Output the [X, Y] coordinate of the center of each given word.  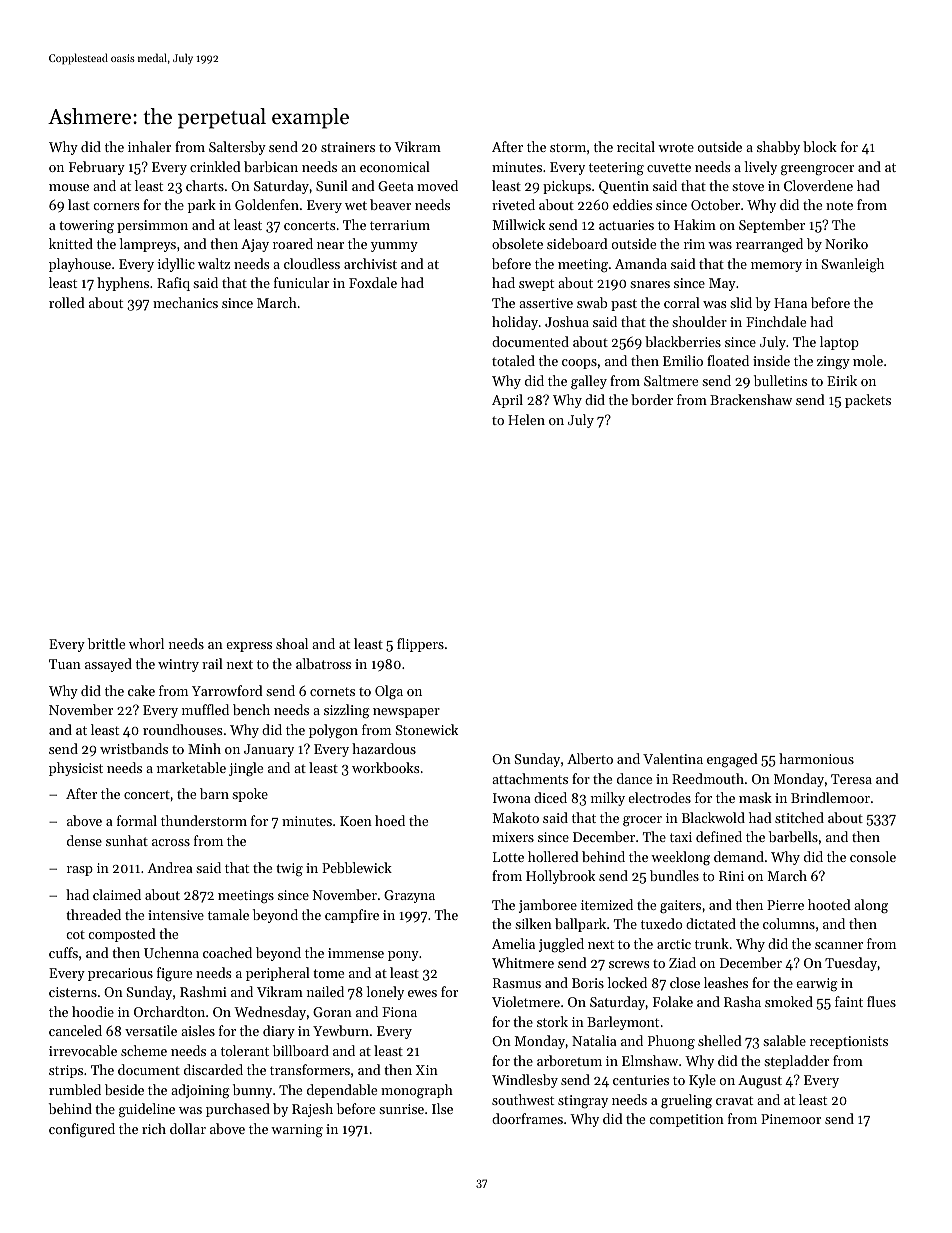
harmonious [816, 758]
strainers [348, 147]
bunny [252, 1091]
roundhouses [182, 729]
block [820, 146]
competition [686, 1120]
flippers [420, 645]
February [97, 168]
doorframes [527, 1118]
